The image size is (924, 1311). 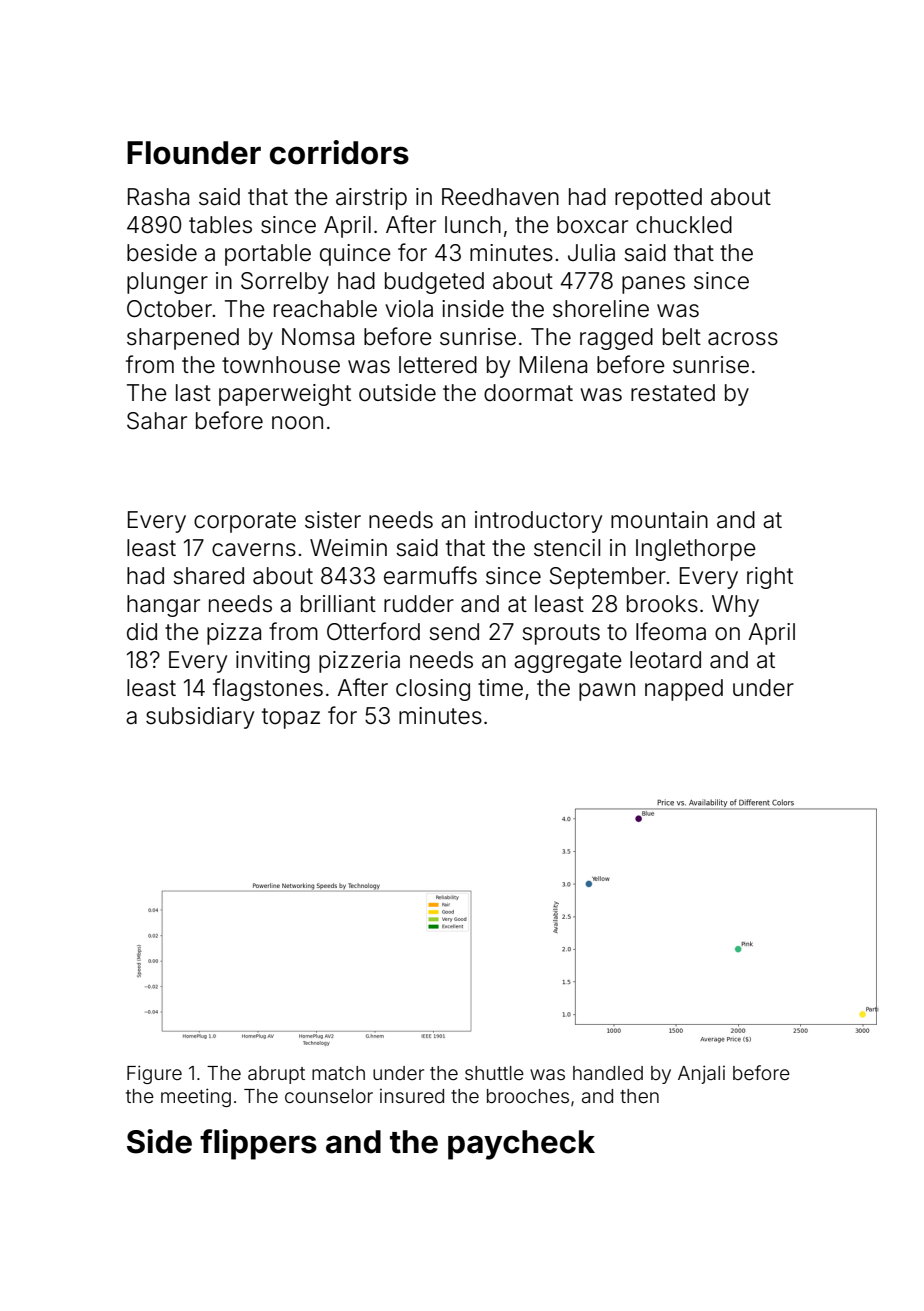 I want to click on Anjali, so click(x=701, y=1074).
